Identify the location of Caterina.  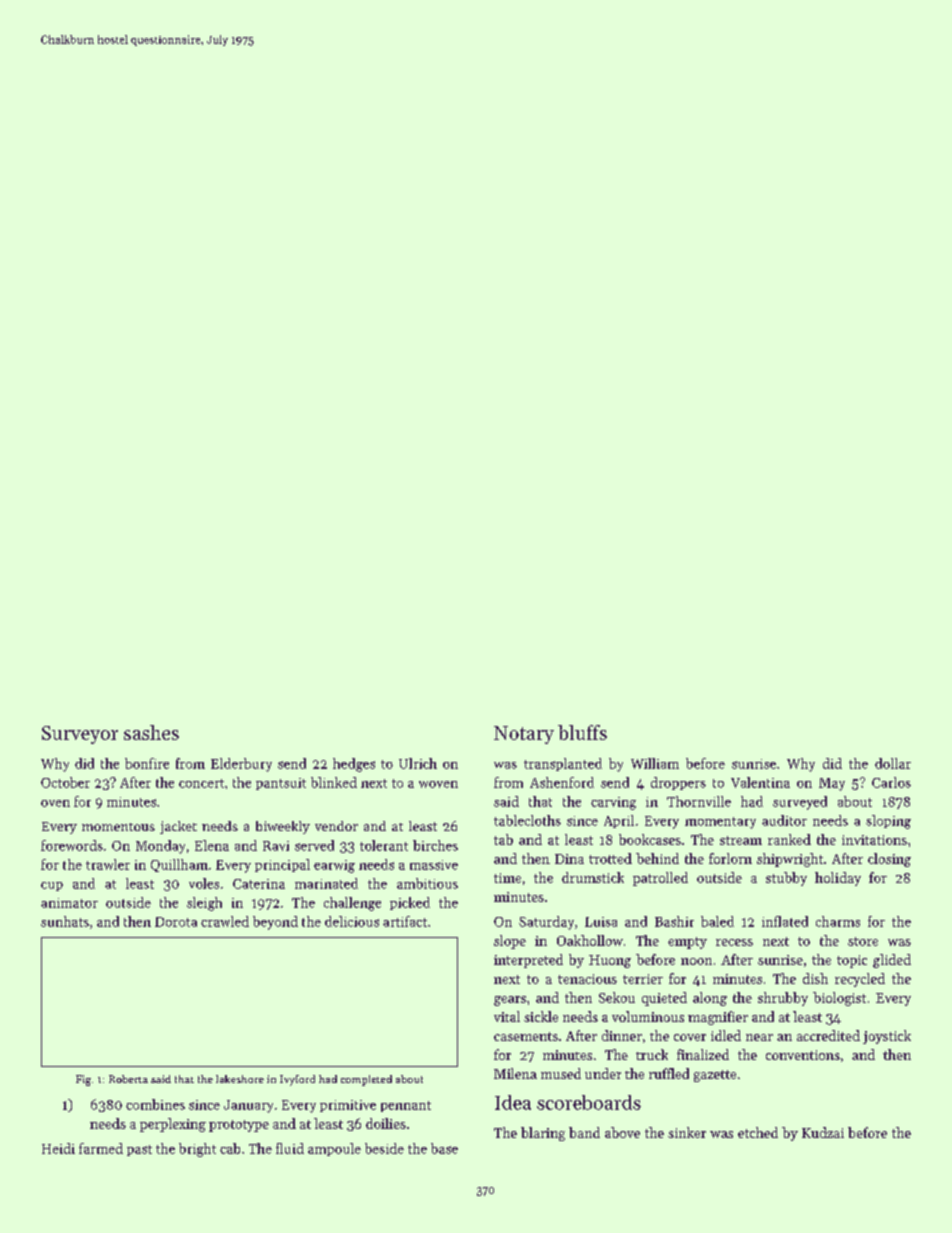
(259, 884).
